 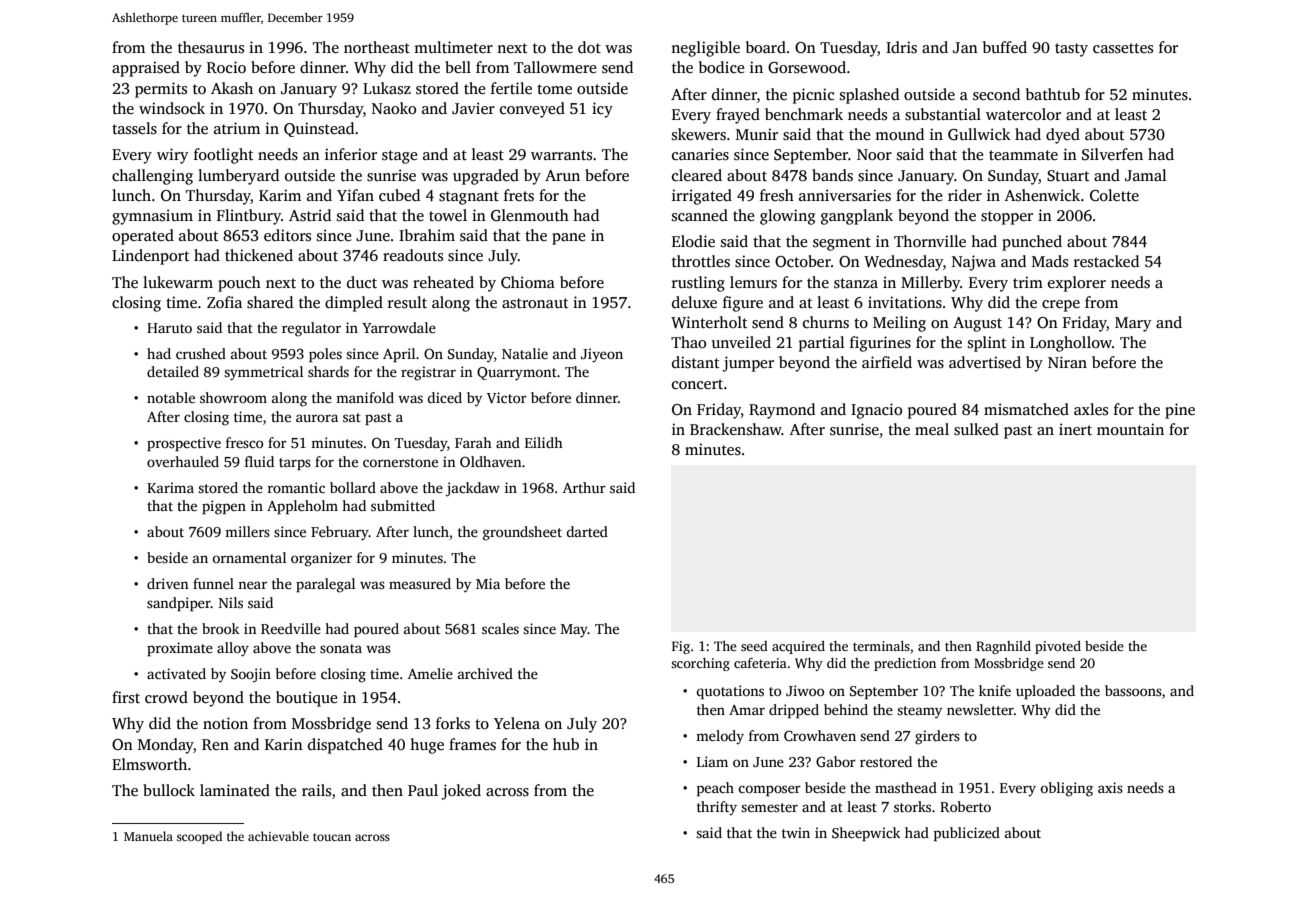 What do you see at coordinates (589, 47) in the image?
I see `dot` at bounding box center [589, 47].
